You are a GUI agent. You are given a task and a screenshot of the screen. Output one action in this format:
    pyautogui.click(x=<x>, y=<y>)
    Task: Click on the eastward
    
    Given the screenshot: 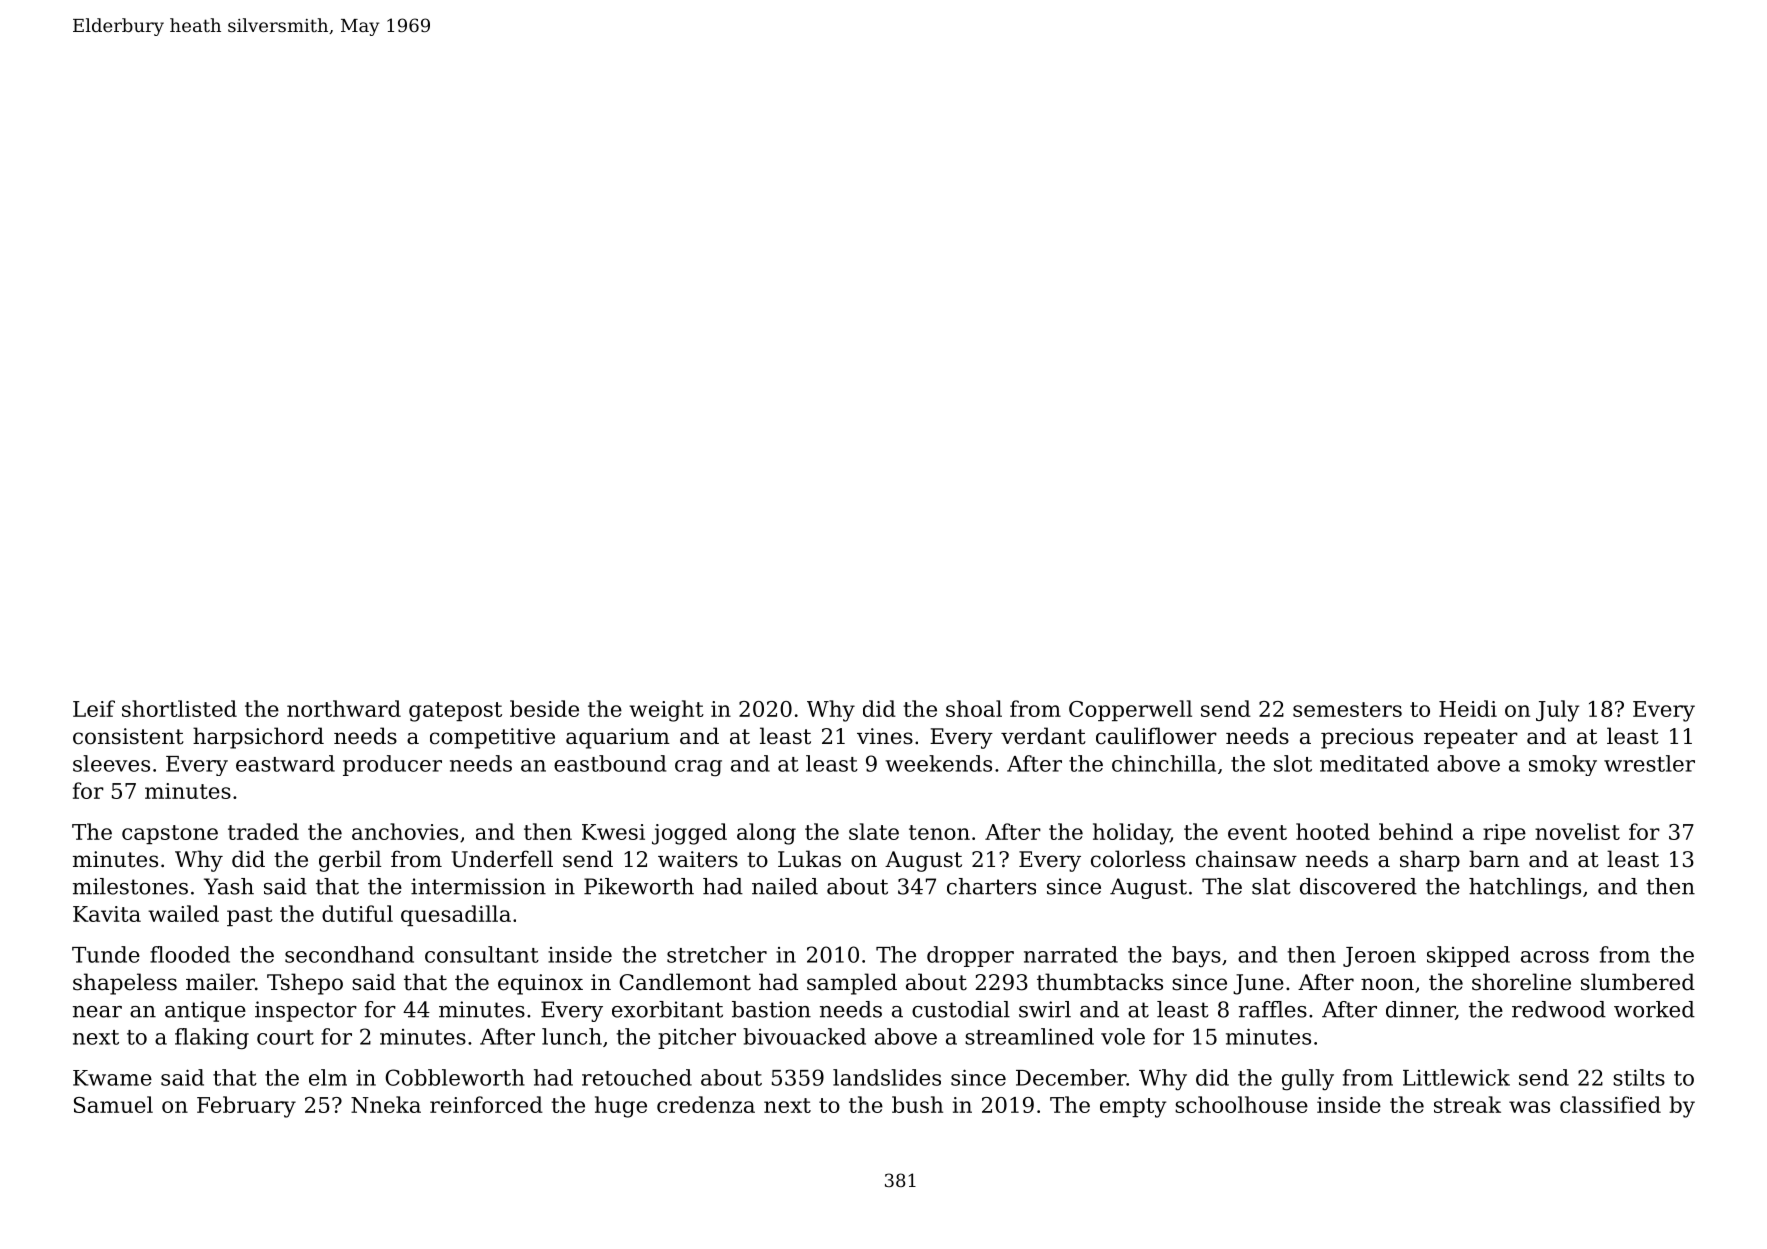 What is the action you would take?
    pyautogui.click(x=285, y=763)
